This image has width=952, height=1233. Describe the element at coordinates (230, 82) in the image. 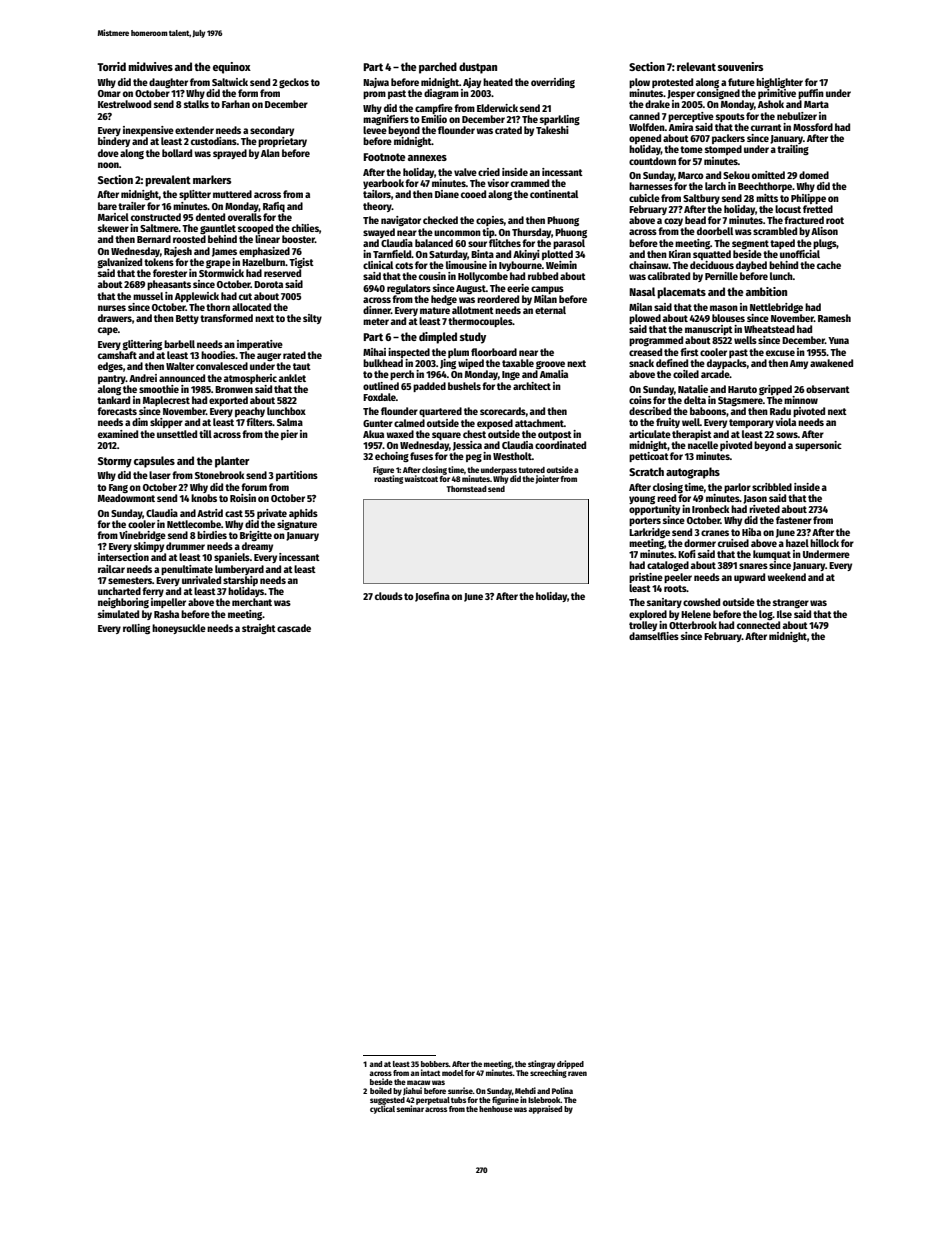

I see `Saltwick` at that location.
